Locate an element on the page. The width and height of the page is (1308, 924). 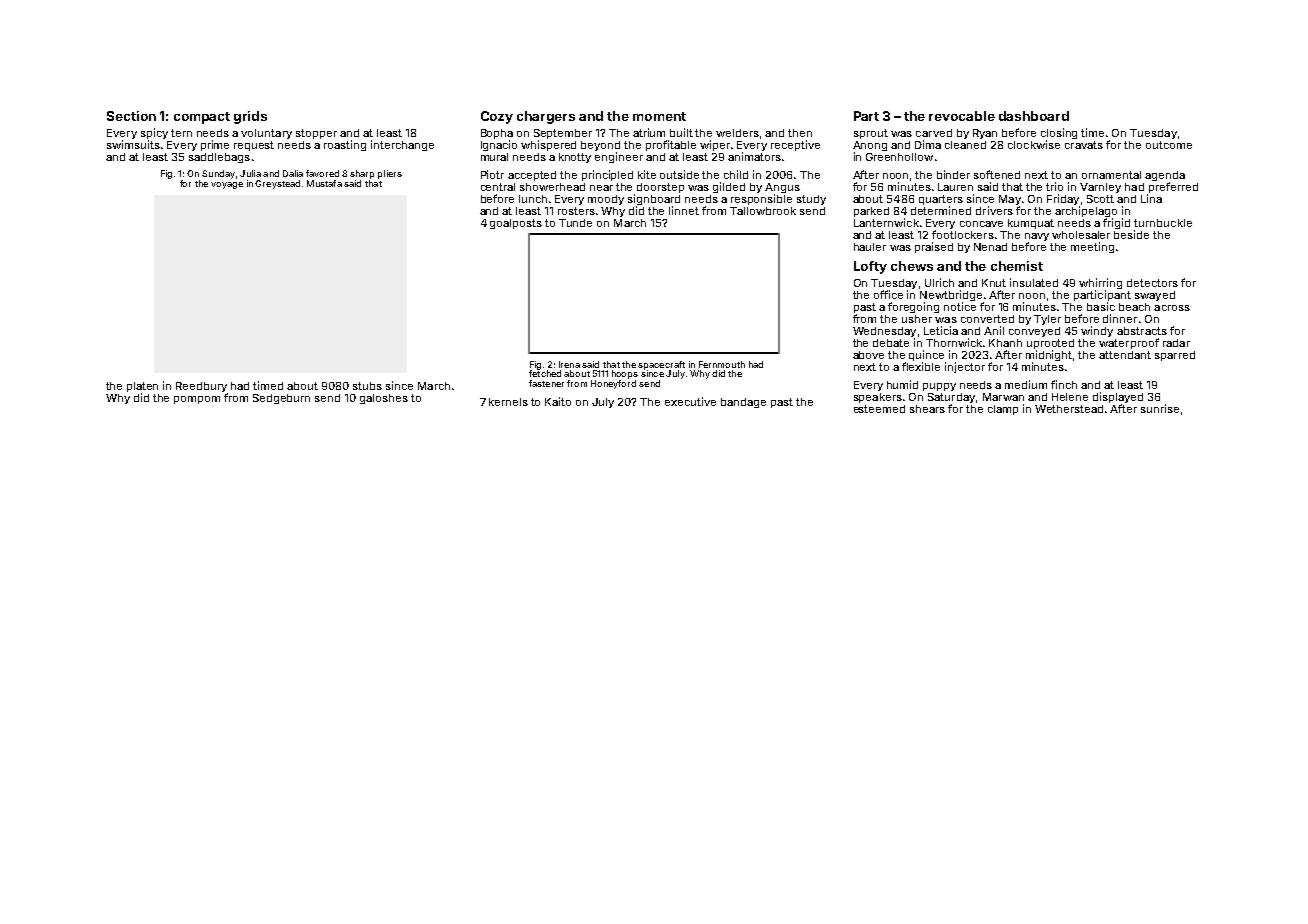
chargers is located at coordinates (546, 117).
